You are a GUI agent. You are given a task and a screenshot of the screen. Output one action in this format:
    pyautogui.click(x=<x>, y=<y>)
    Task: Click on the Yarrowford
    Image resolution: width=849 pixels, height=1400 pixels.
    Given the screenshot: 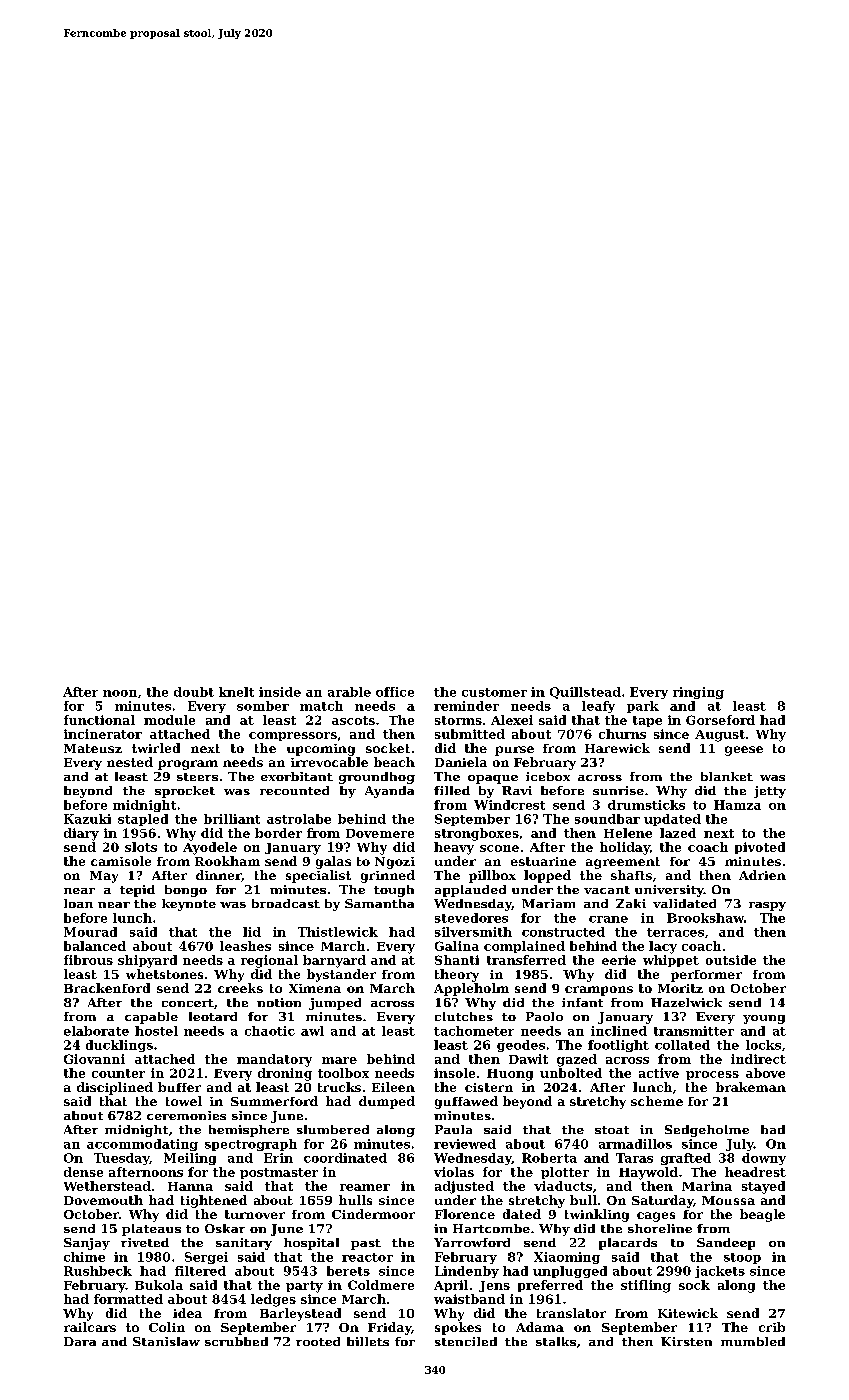 What is the action you would take?
    pyautogui.click(x=472, y=1242)
